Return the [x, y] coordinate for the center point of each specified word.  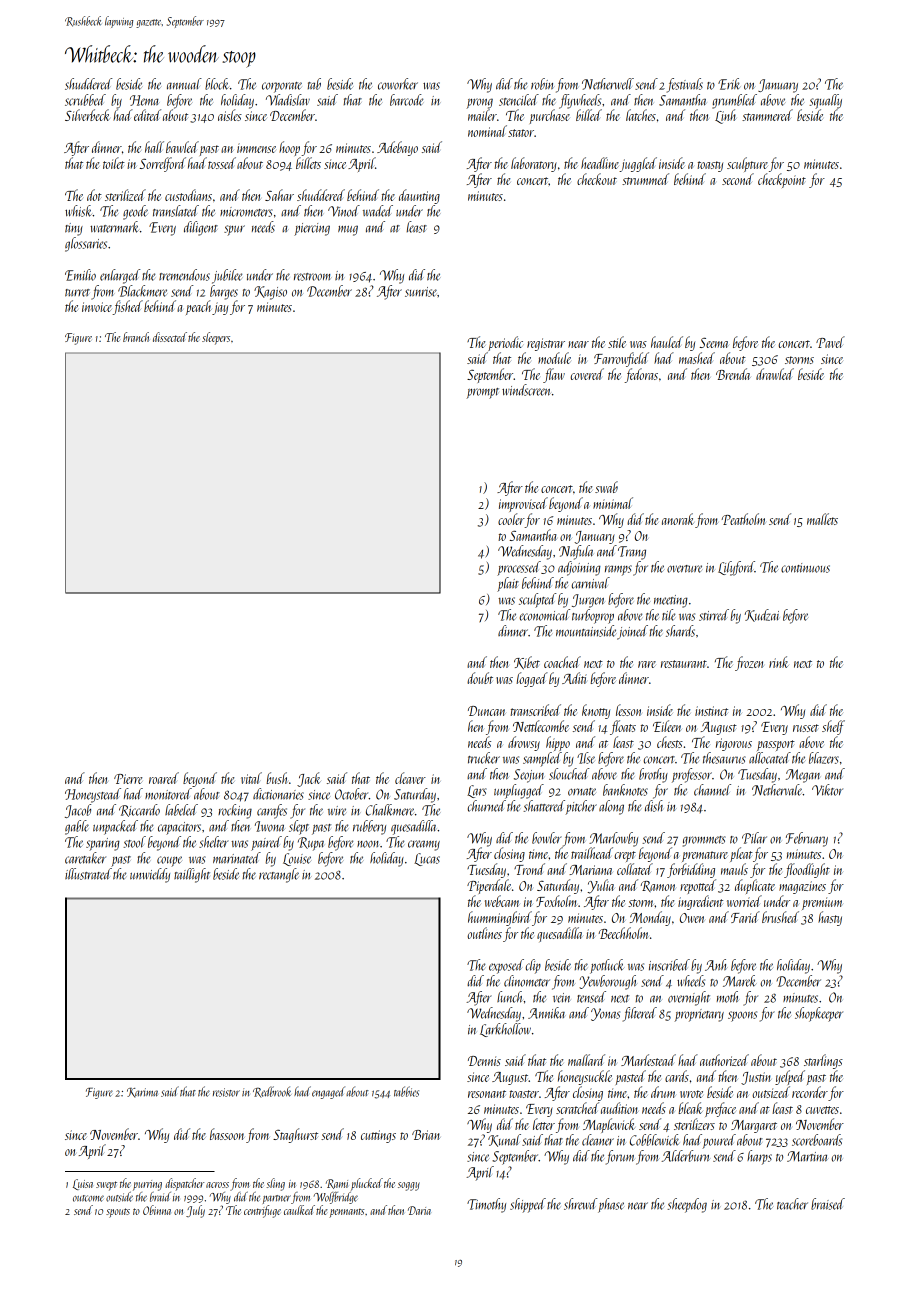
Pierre [128, 779]
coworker [398, 84]
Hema [144, 100]
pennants [346, 1213]
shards [680, 631]
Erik [729, 84]
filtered [640, 1014]
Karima [142, 1093]
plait [508, 584]
